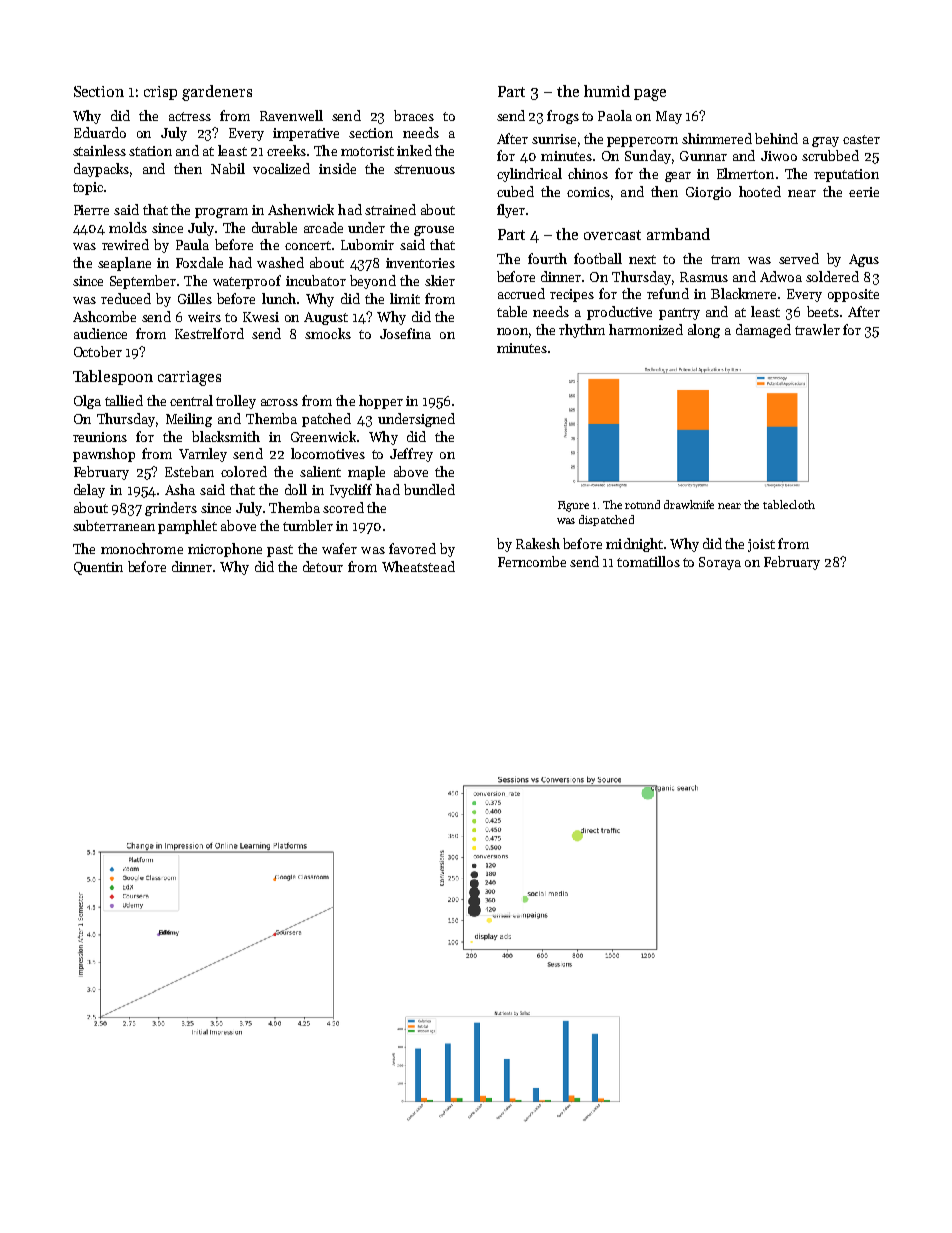 The image size is (952, 1233). I want to click on peppercorn, so click(642, 142).
